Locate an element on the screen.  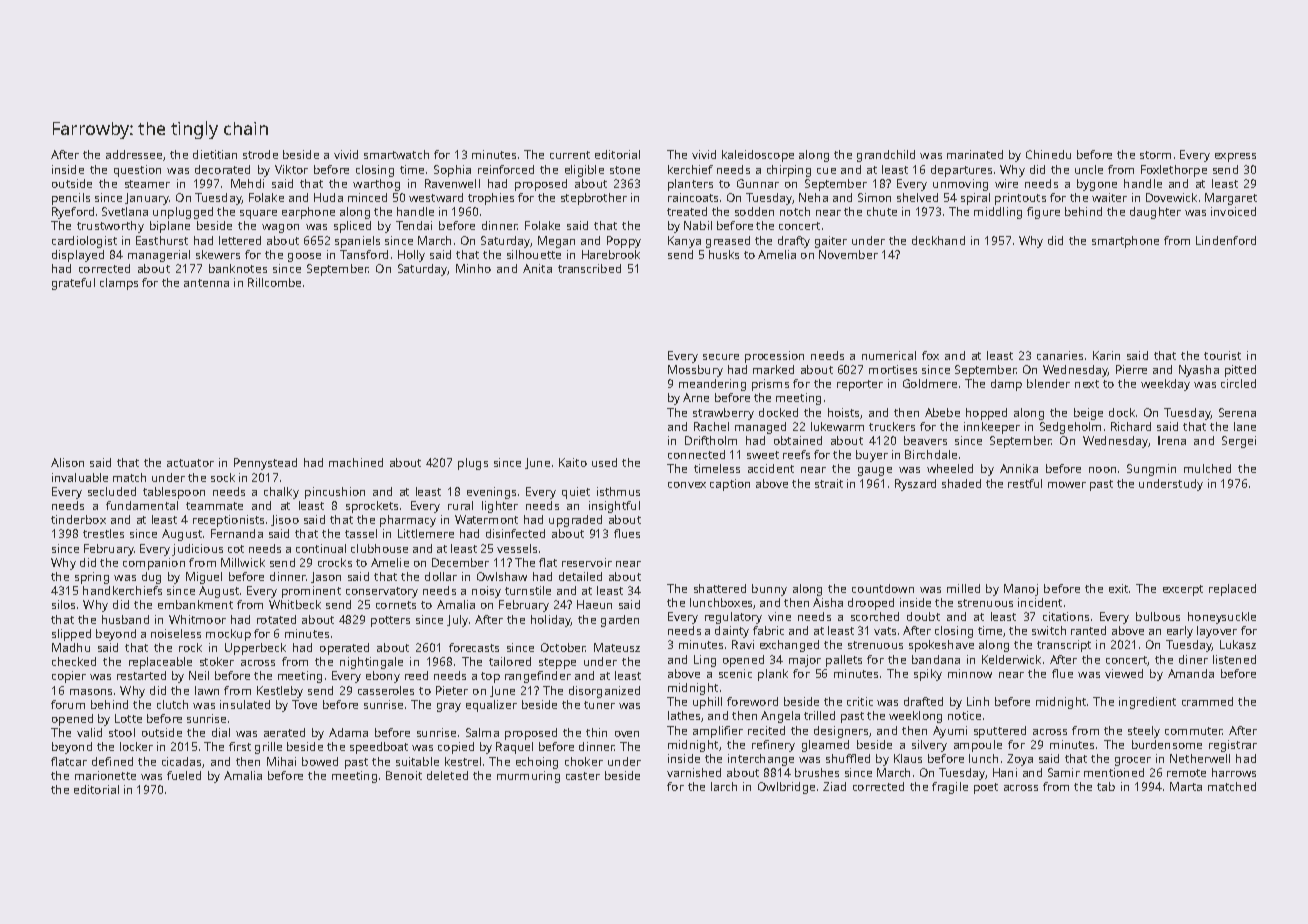
smartwatch is located at coordinates (396, 154).
